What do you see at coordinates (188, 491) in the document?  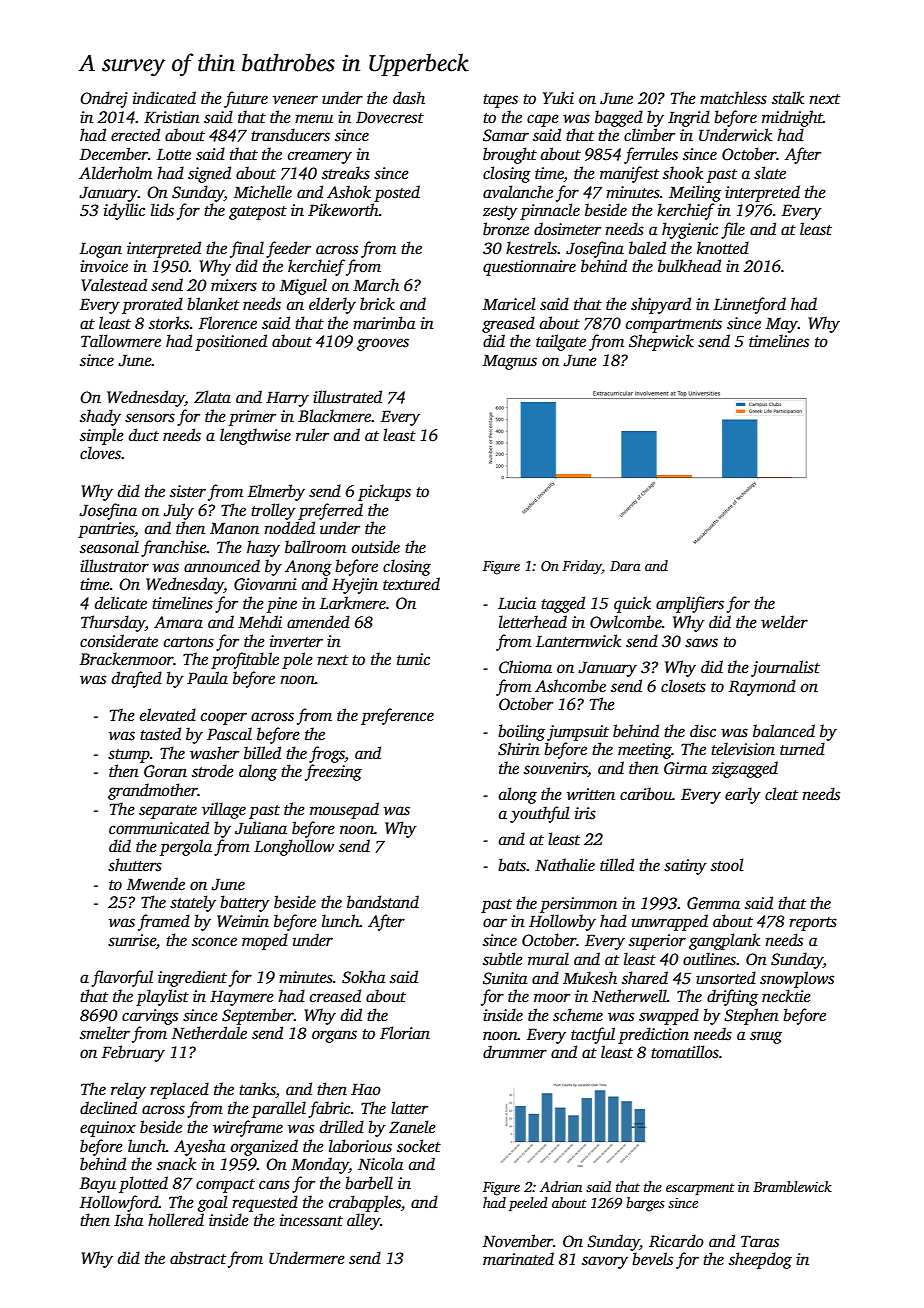 I see `sister` at bounding box center [188, 491].
